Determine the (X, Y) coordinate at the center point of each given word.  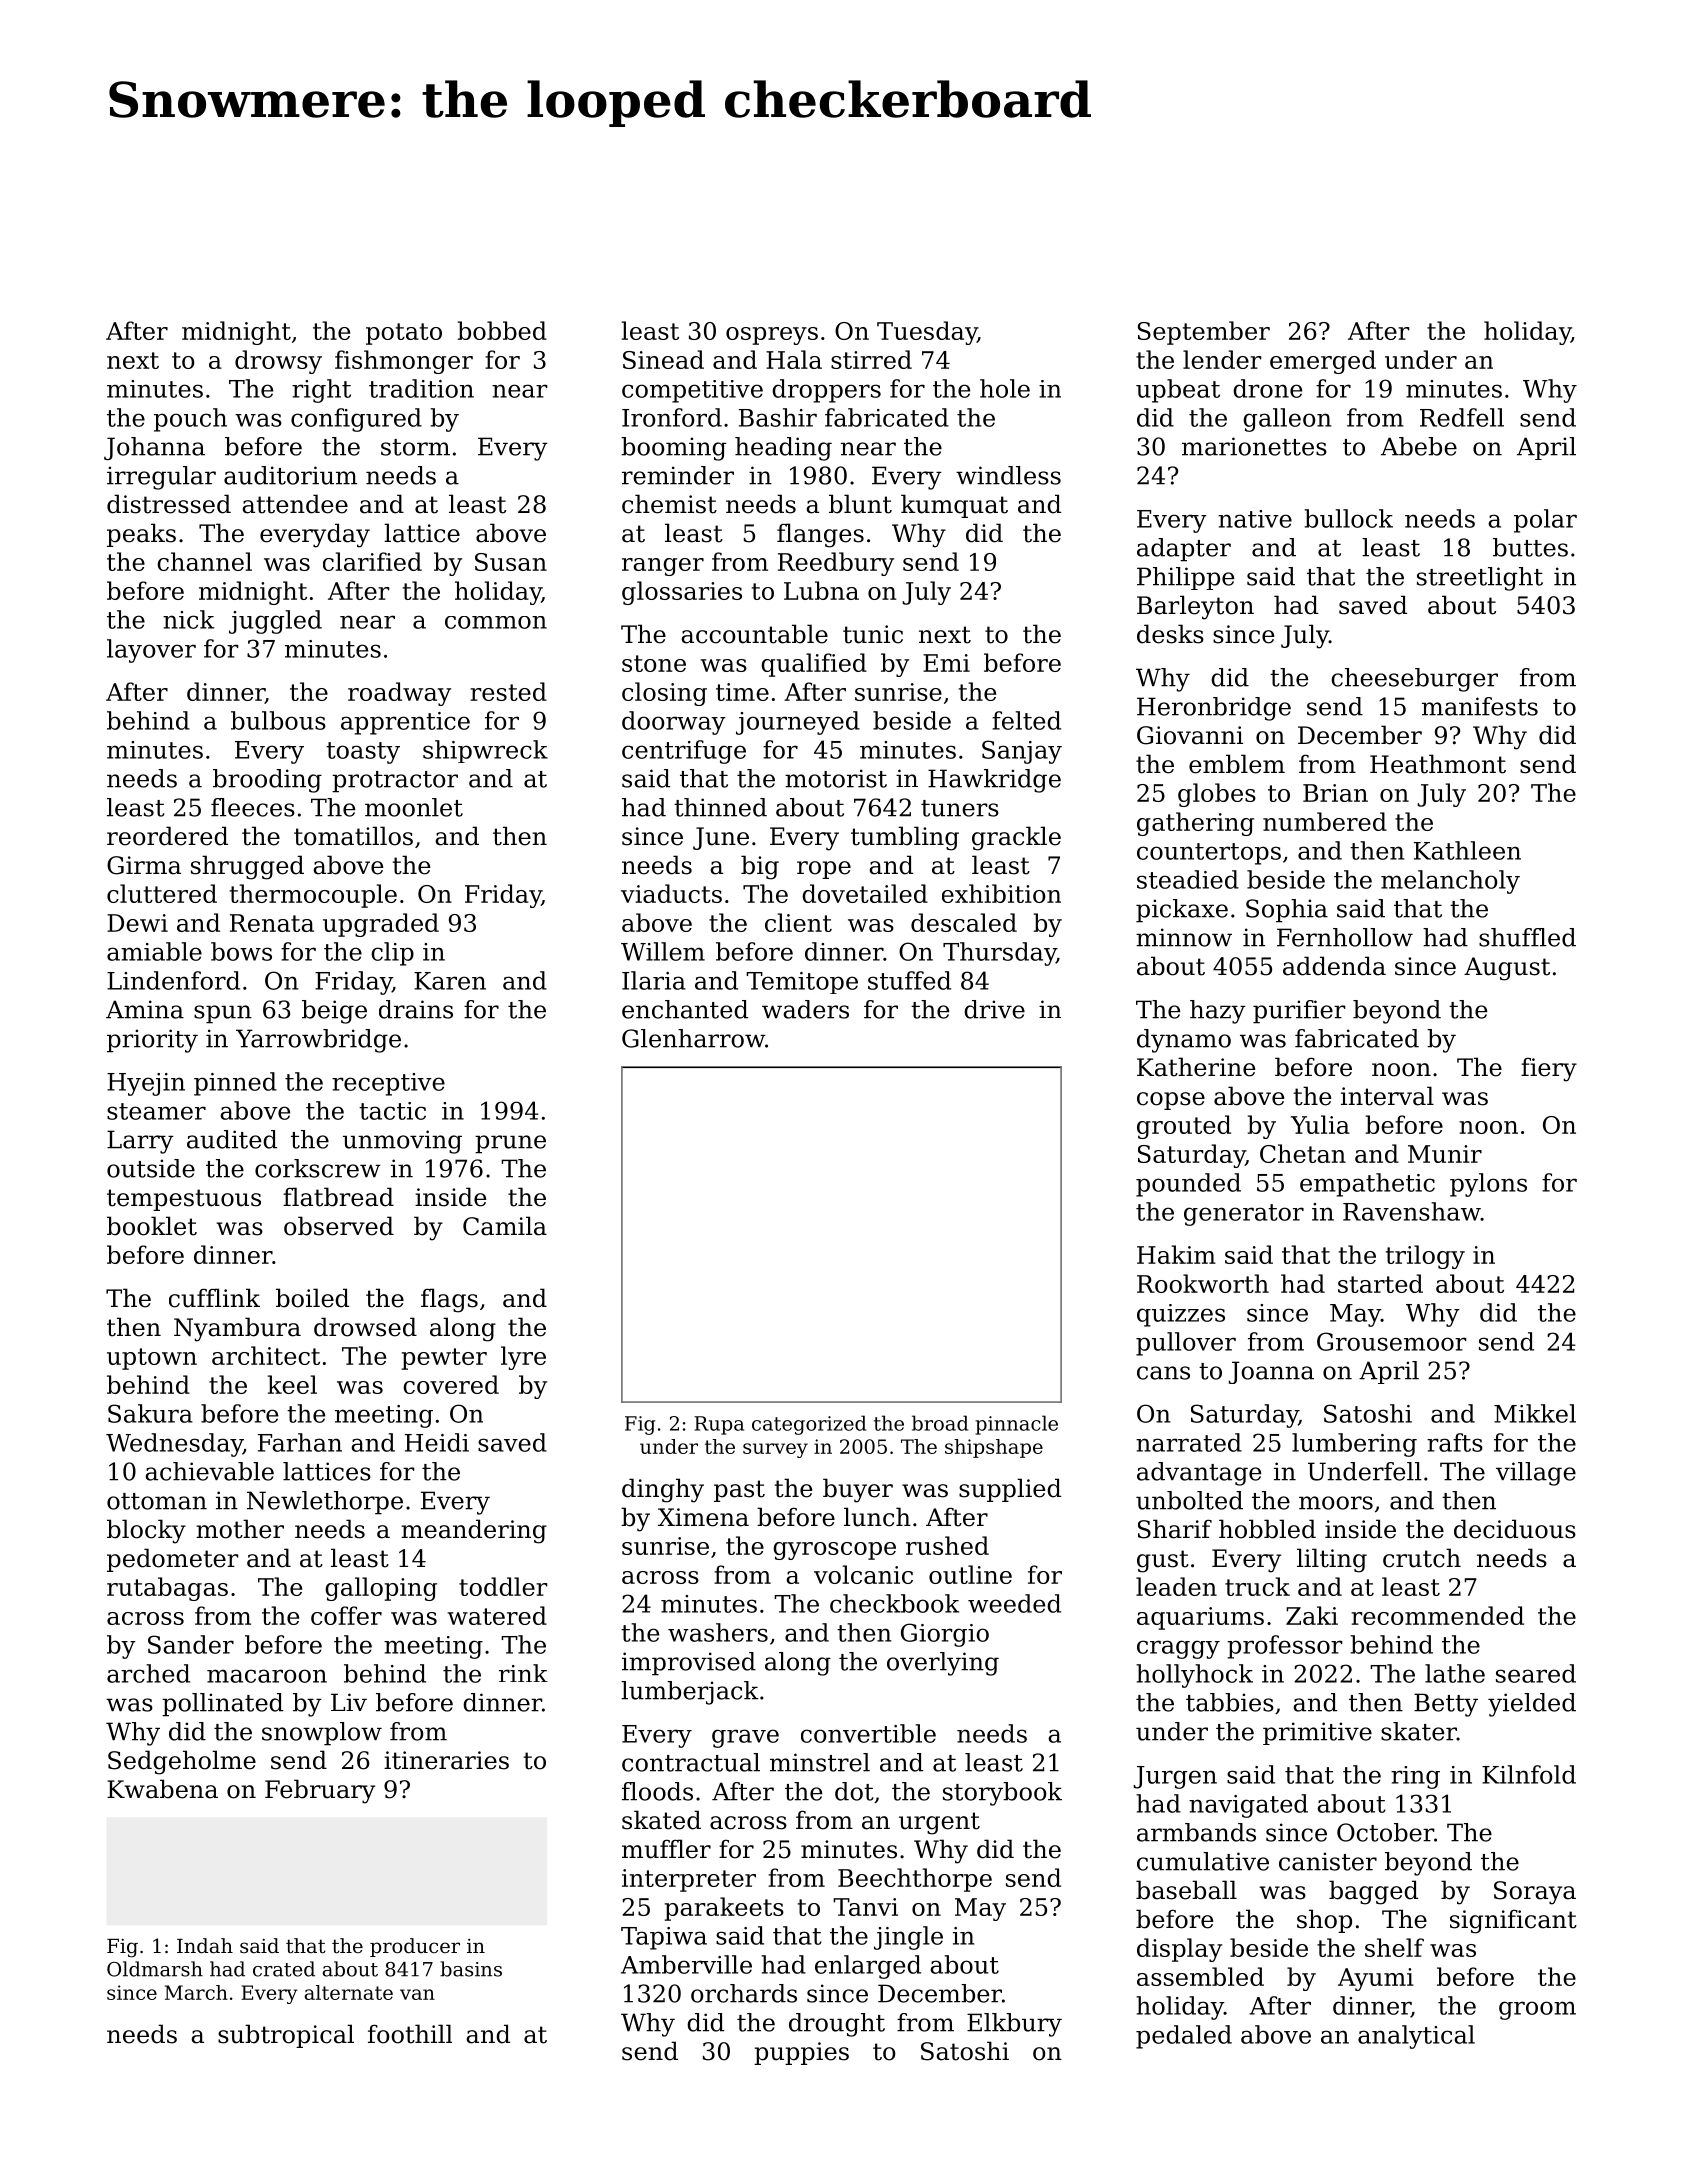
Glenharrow (693, 1038)
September (1204, 333)
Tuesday (927, 333)
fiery (1549, 1070)
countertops (1209, 854)
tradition (421, 388)
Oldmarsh (155, 1969)
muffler (666, 1849)
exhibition (1001, 893)
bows (241, 951)
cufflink (214, 1298)
